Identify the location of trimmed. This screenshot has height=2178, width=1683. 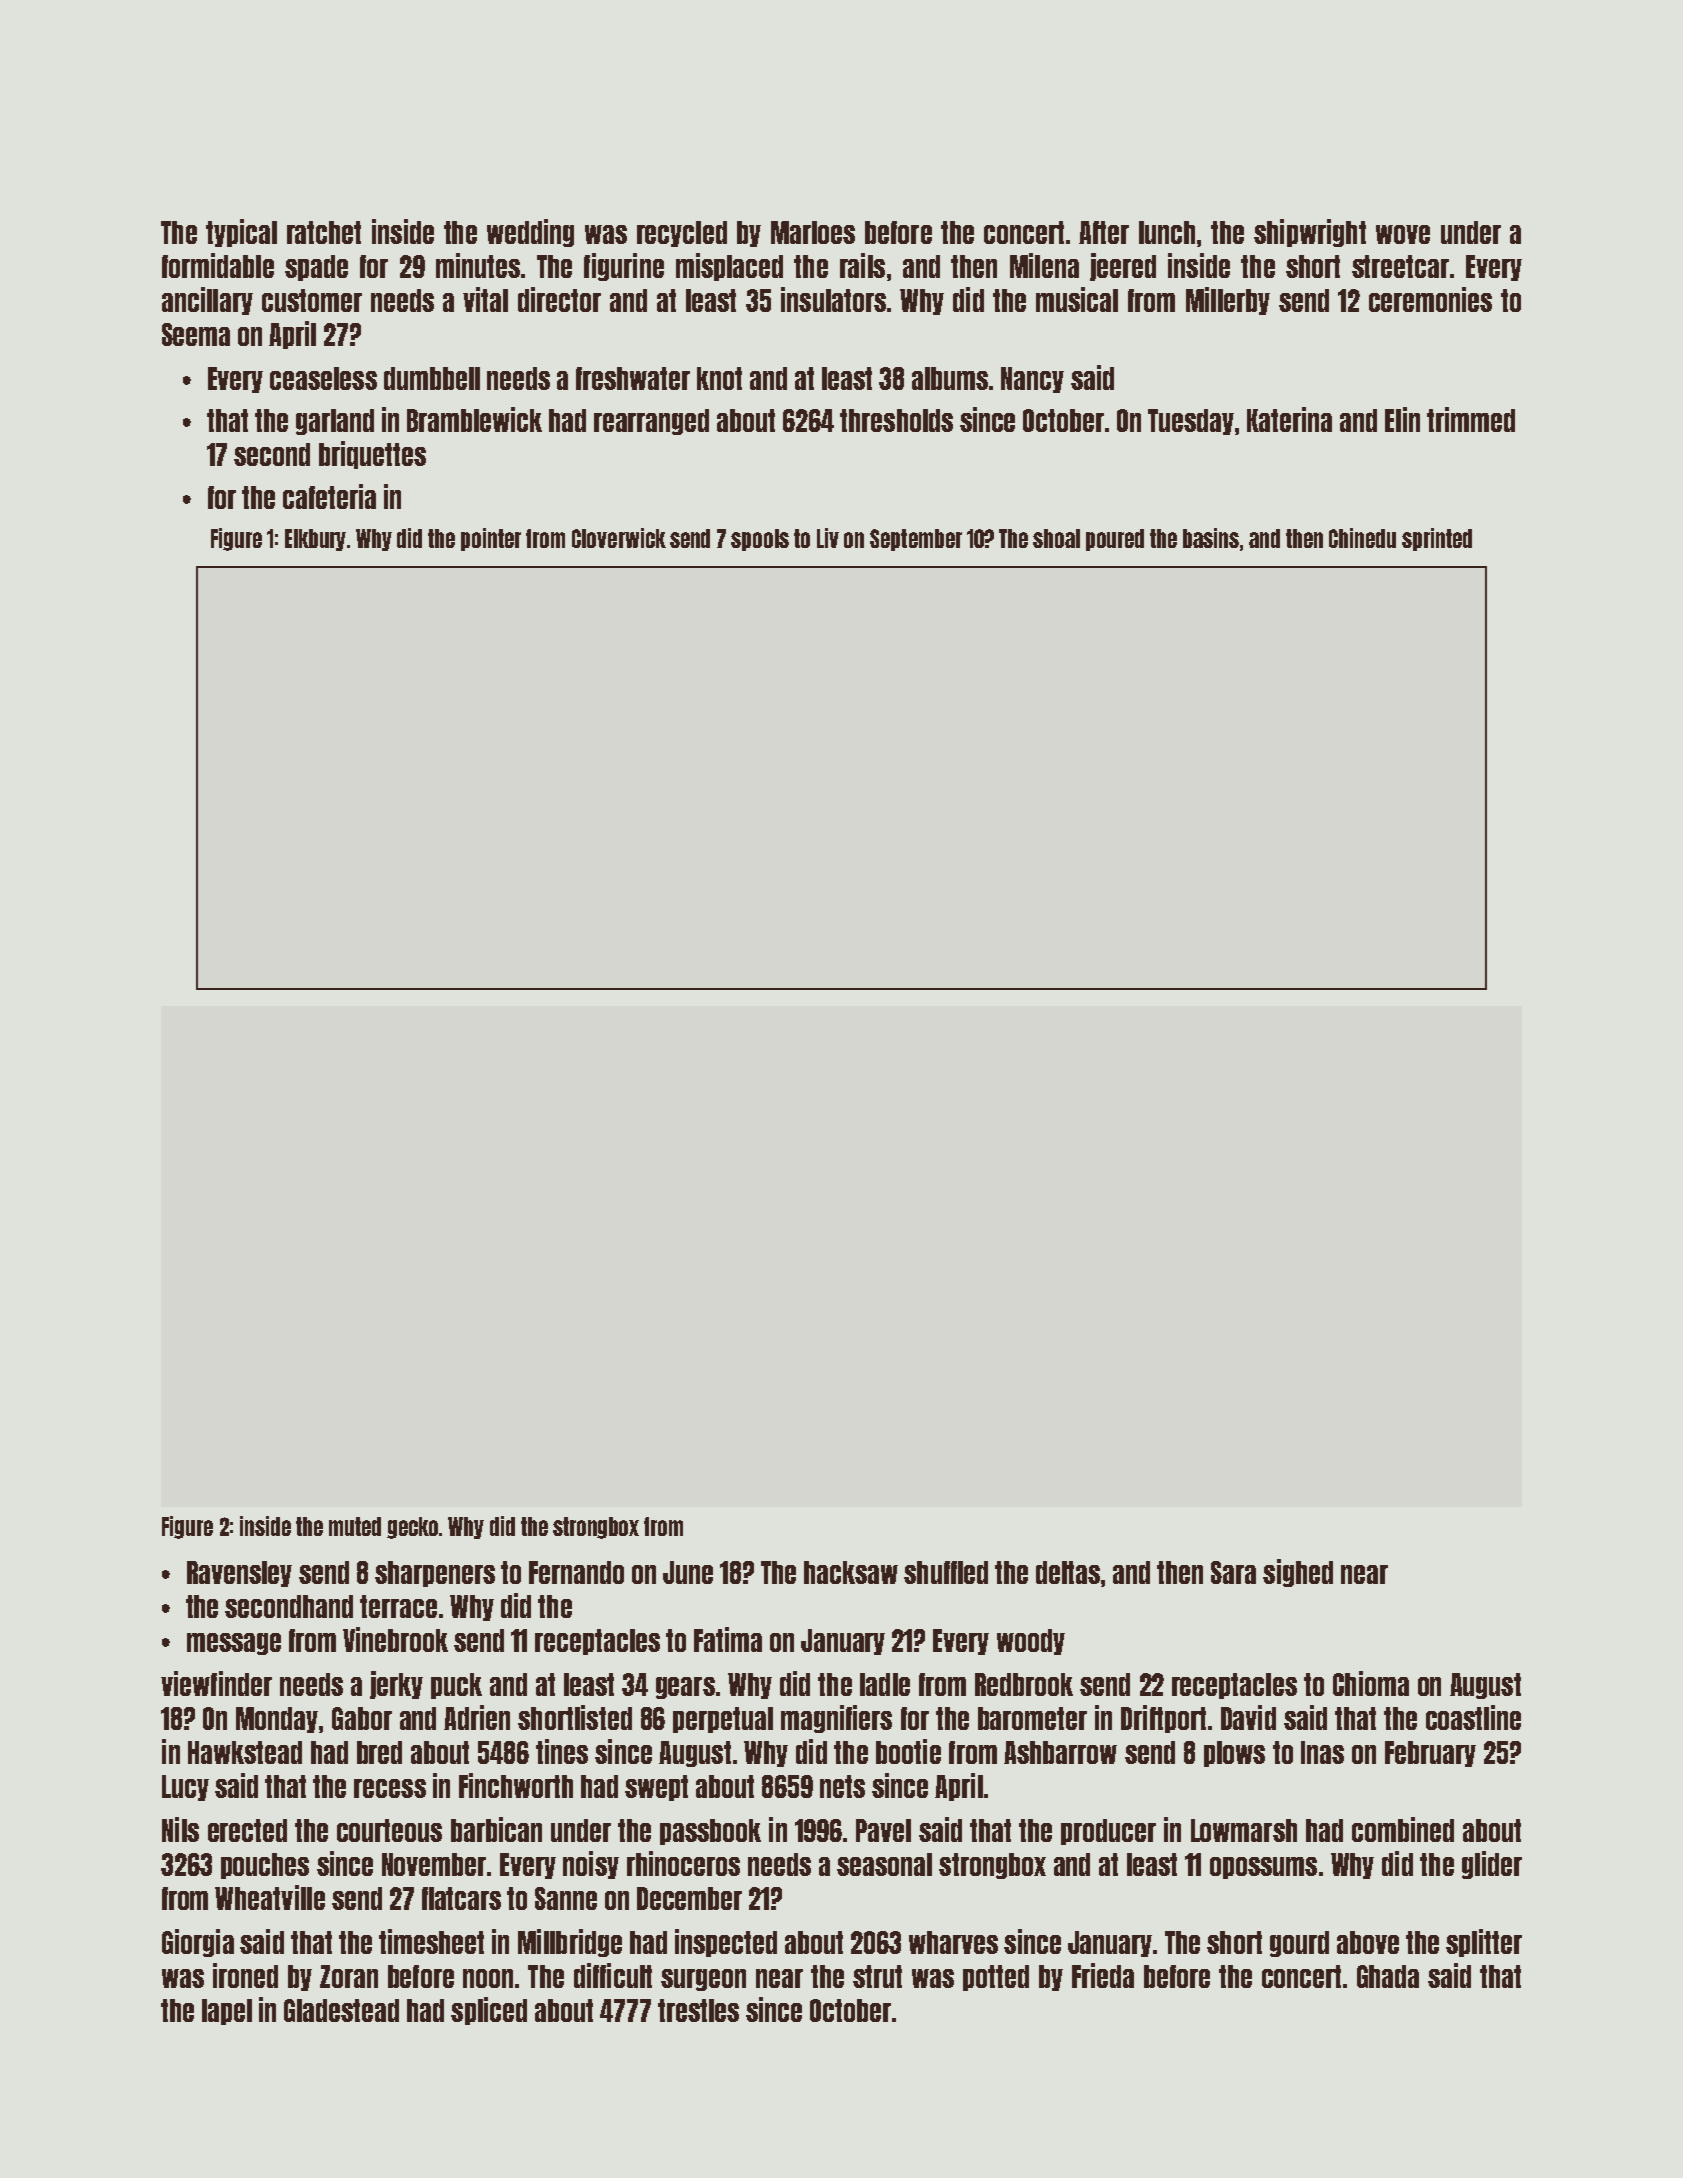
(1471, 419).
